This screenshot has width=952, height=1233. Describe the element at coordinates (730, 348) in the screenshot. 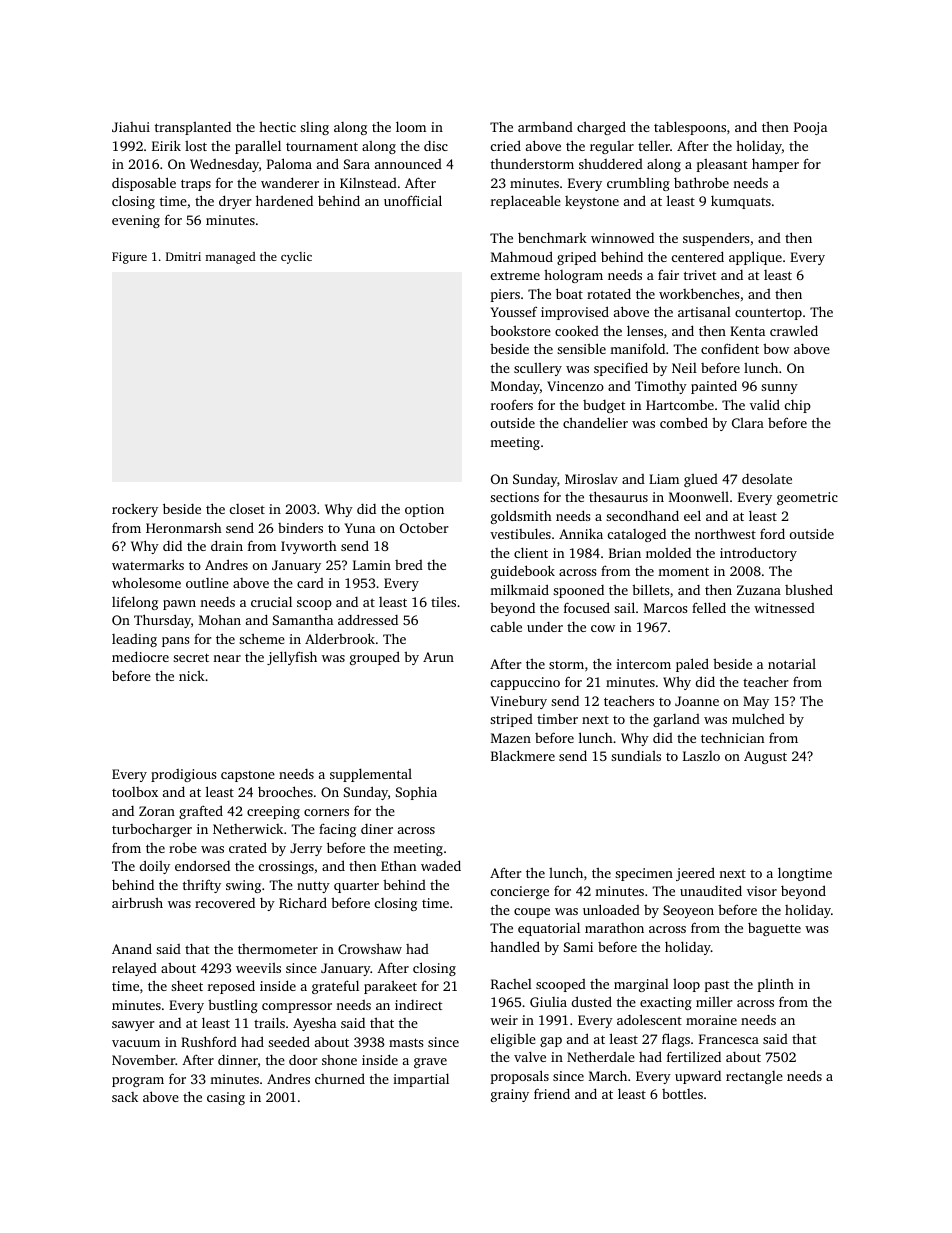

I see `confident` at that location.
